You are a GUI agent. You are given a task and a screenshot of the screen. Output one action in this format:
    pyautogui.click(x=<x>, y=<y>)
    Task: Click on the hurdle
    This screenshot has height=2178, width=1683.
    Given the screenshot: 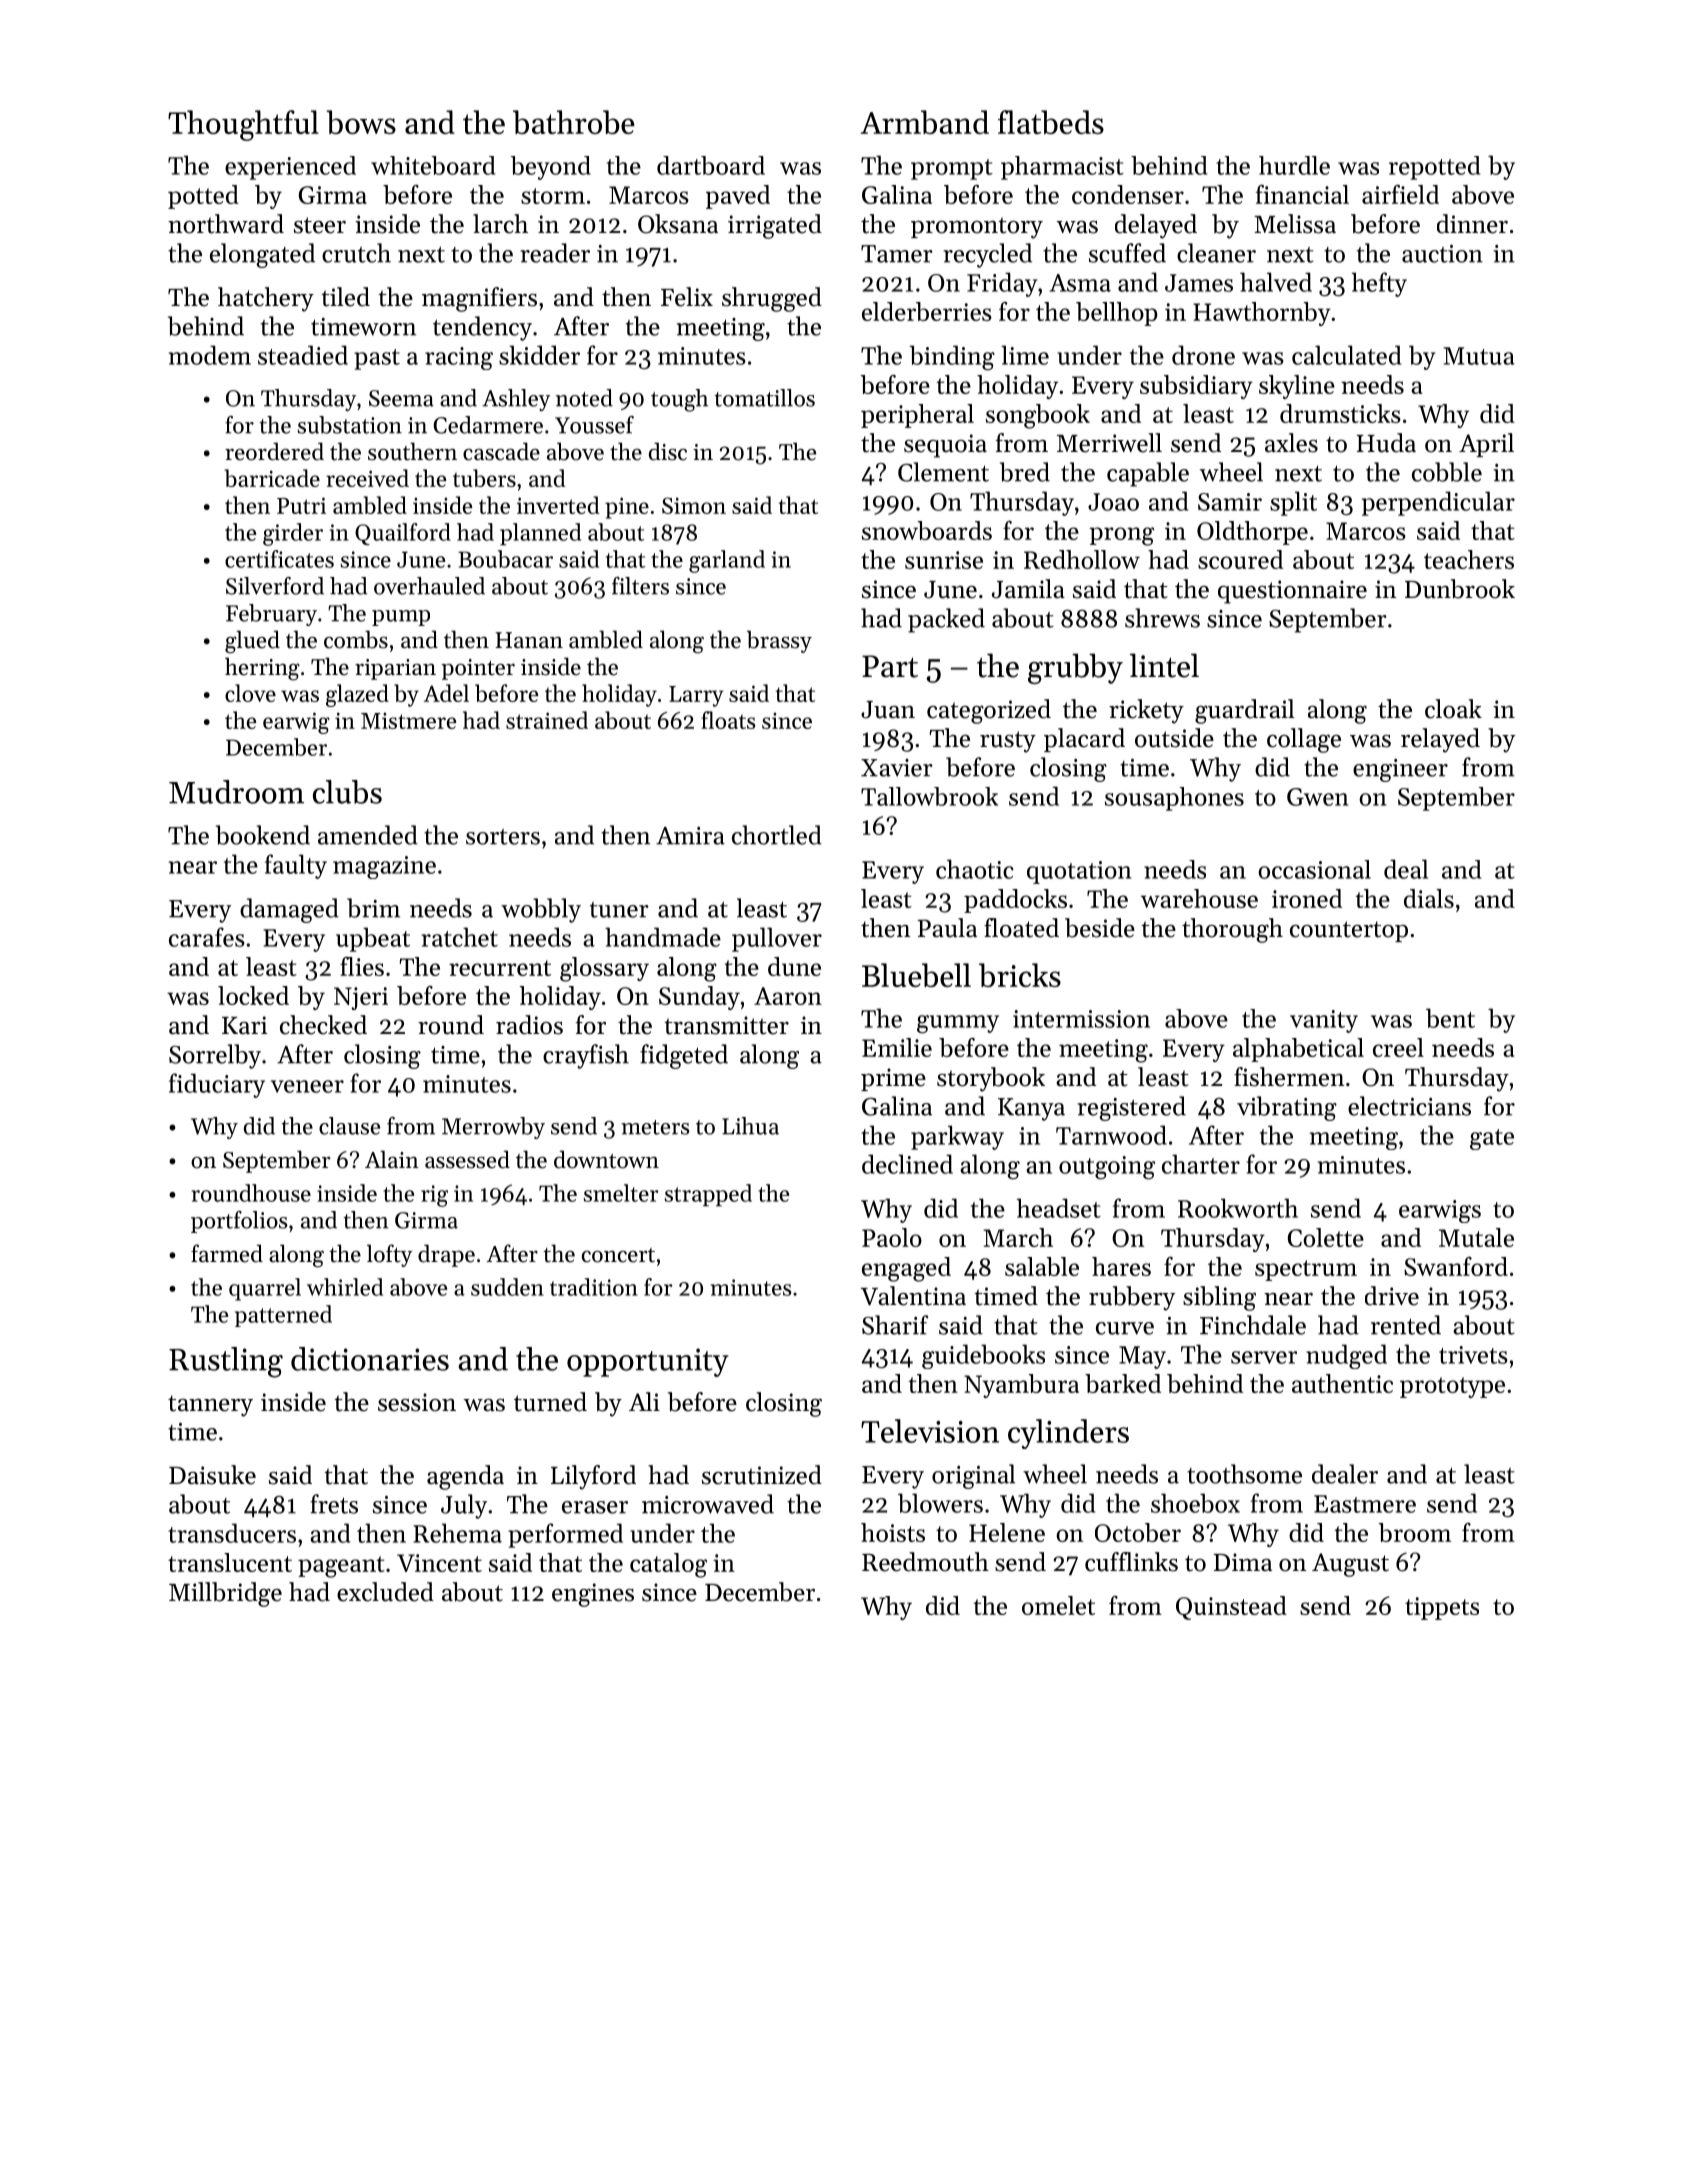 What is the action you would take?
    pyautogui.click(x=1294, y=165)
